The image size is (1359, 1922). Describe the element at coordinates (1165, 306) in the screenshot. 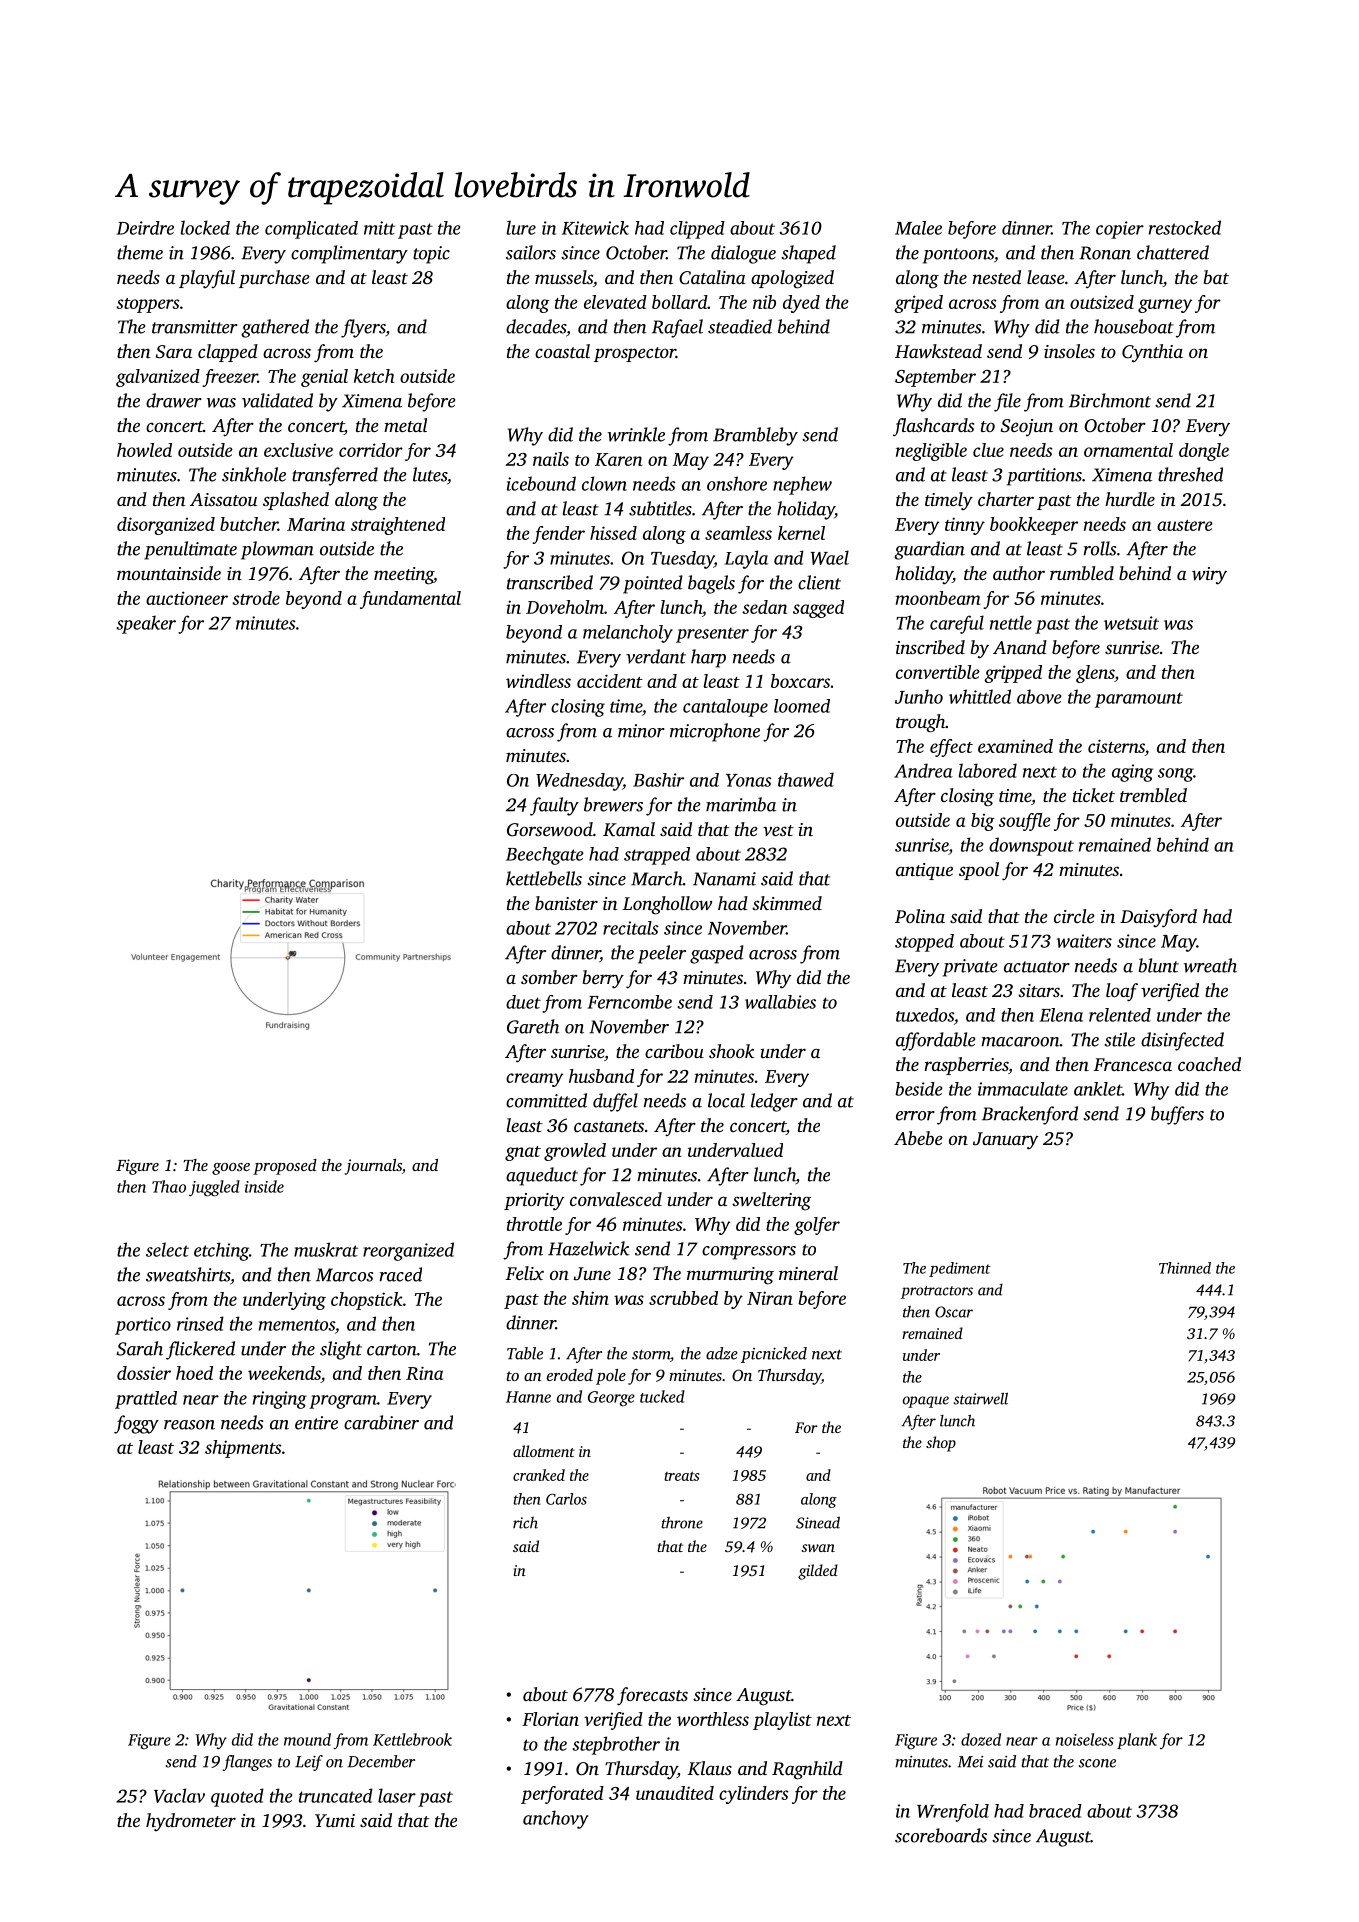

I see `gurney` at that location.
